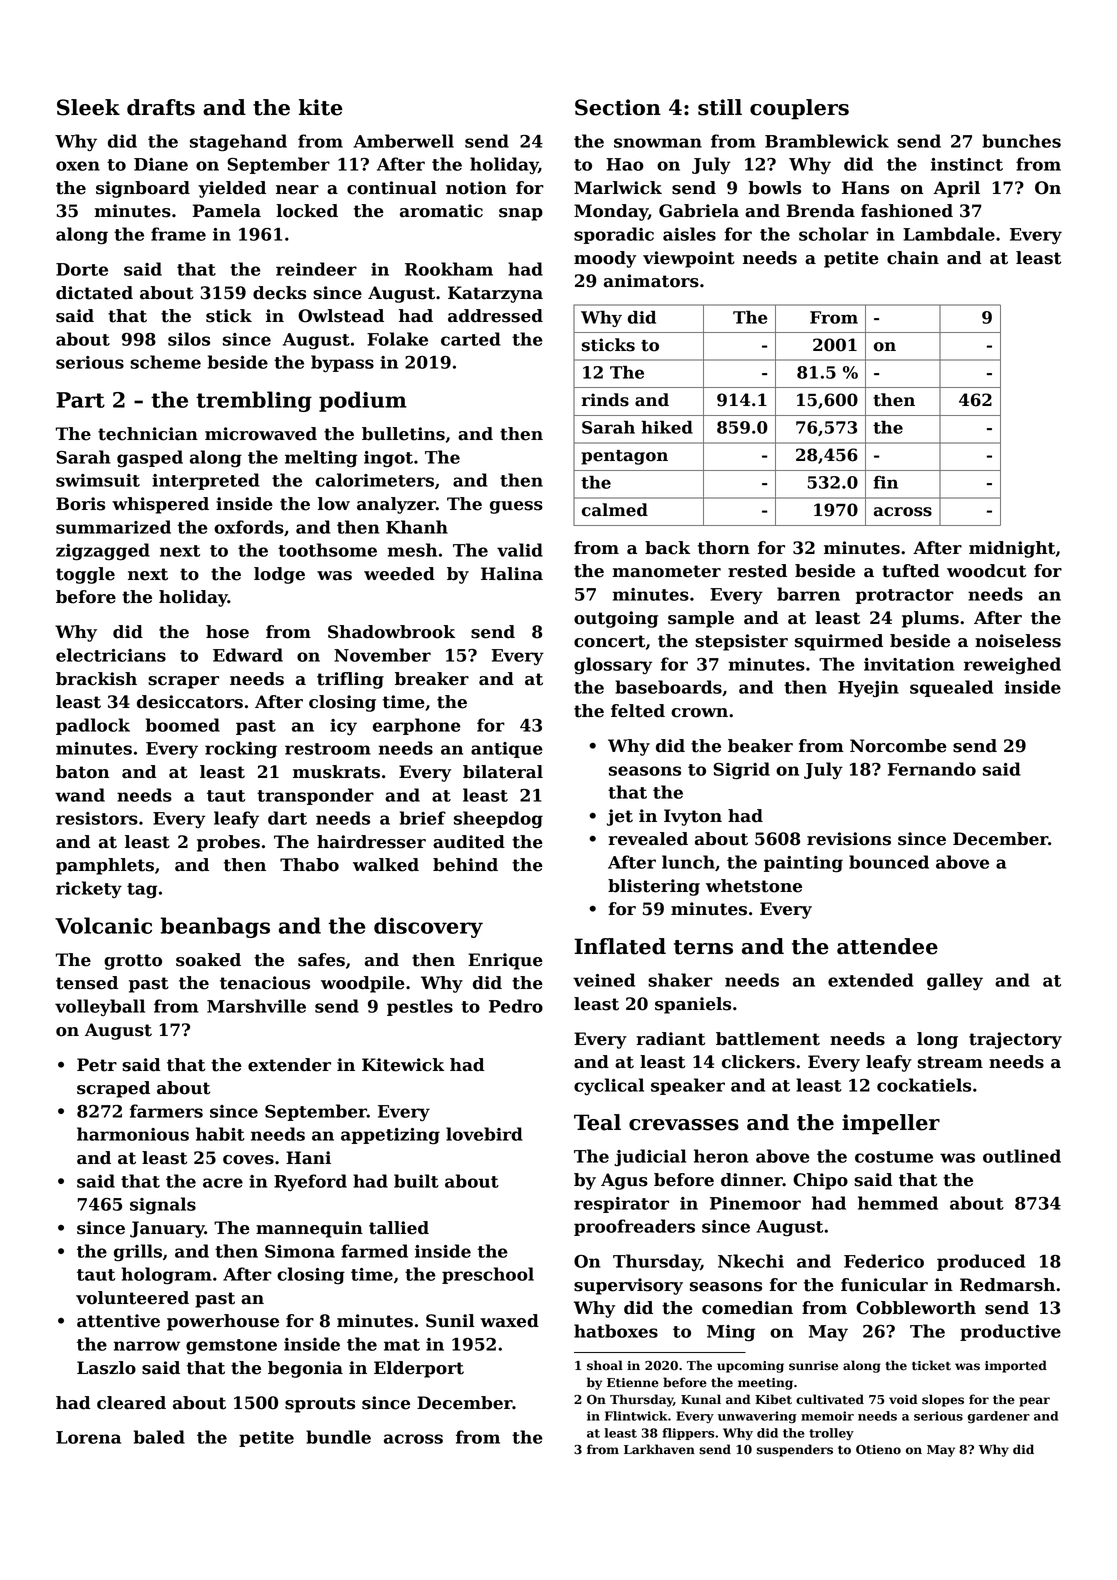 This page has height=1580, width=1117. I want to click on drafts, so click(161, 107).
